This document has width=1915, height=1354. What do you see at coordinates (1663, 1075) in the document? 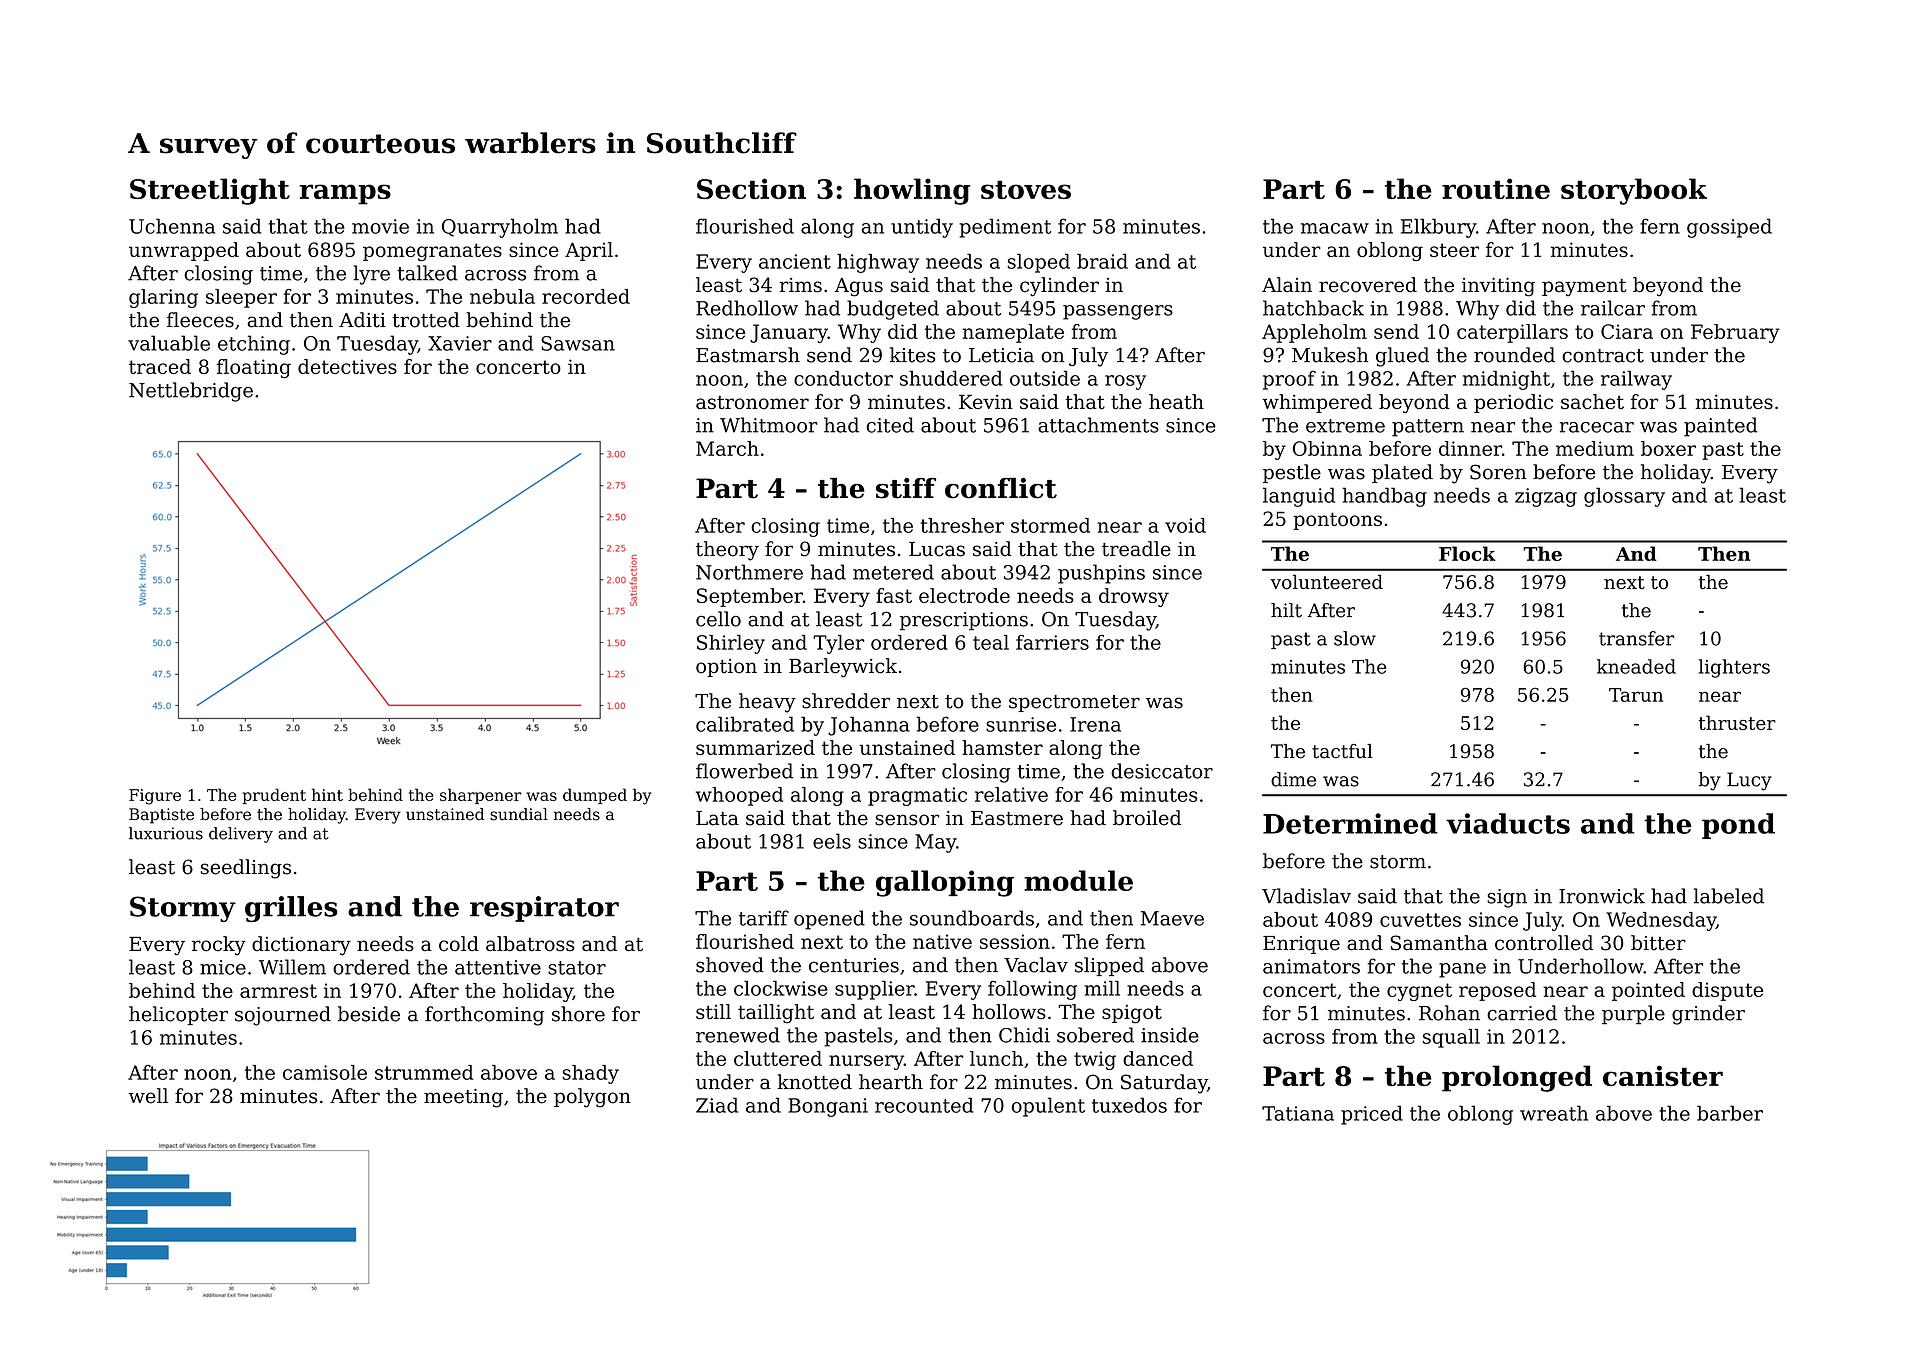
I see `canister` at bounding box center [1663, 1075].
